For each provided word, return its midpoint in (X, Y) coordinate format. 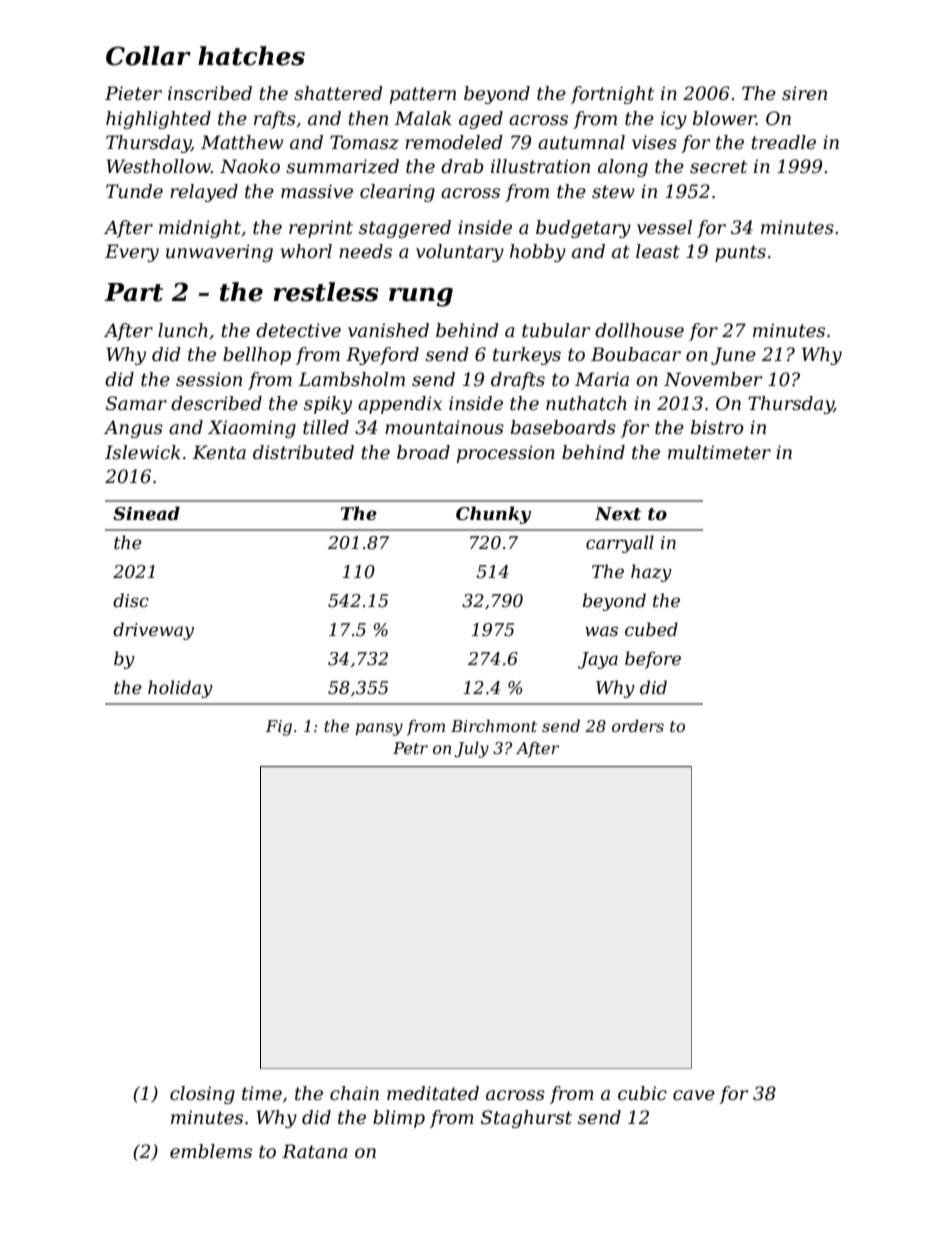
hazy (651, 573)
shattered (338, 93)
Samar (136, 403)
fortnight (612, 95)
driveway (153, 631)
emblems (211, 1151)
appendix (400, 405)
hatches (251, 56)
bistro (717, 427)
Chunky (493, 515)
